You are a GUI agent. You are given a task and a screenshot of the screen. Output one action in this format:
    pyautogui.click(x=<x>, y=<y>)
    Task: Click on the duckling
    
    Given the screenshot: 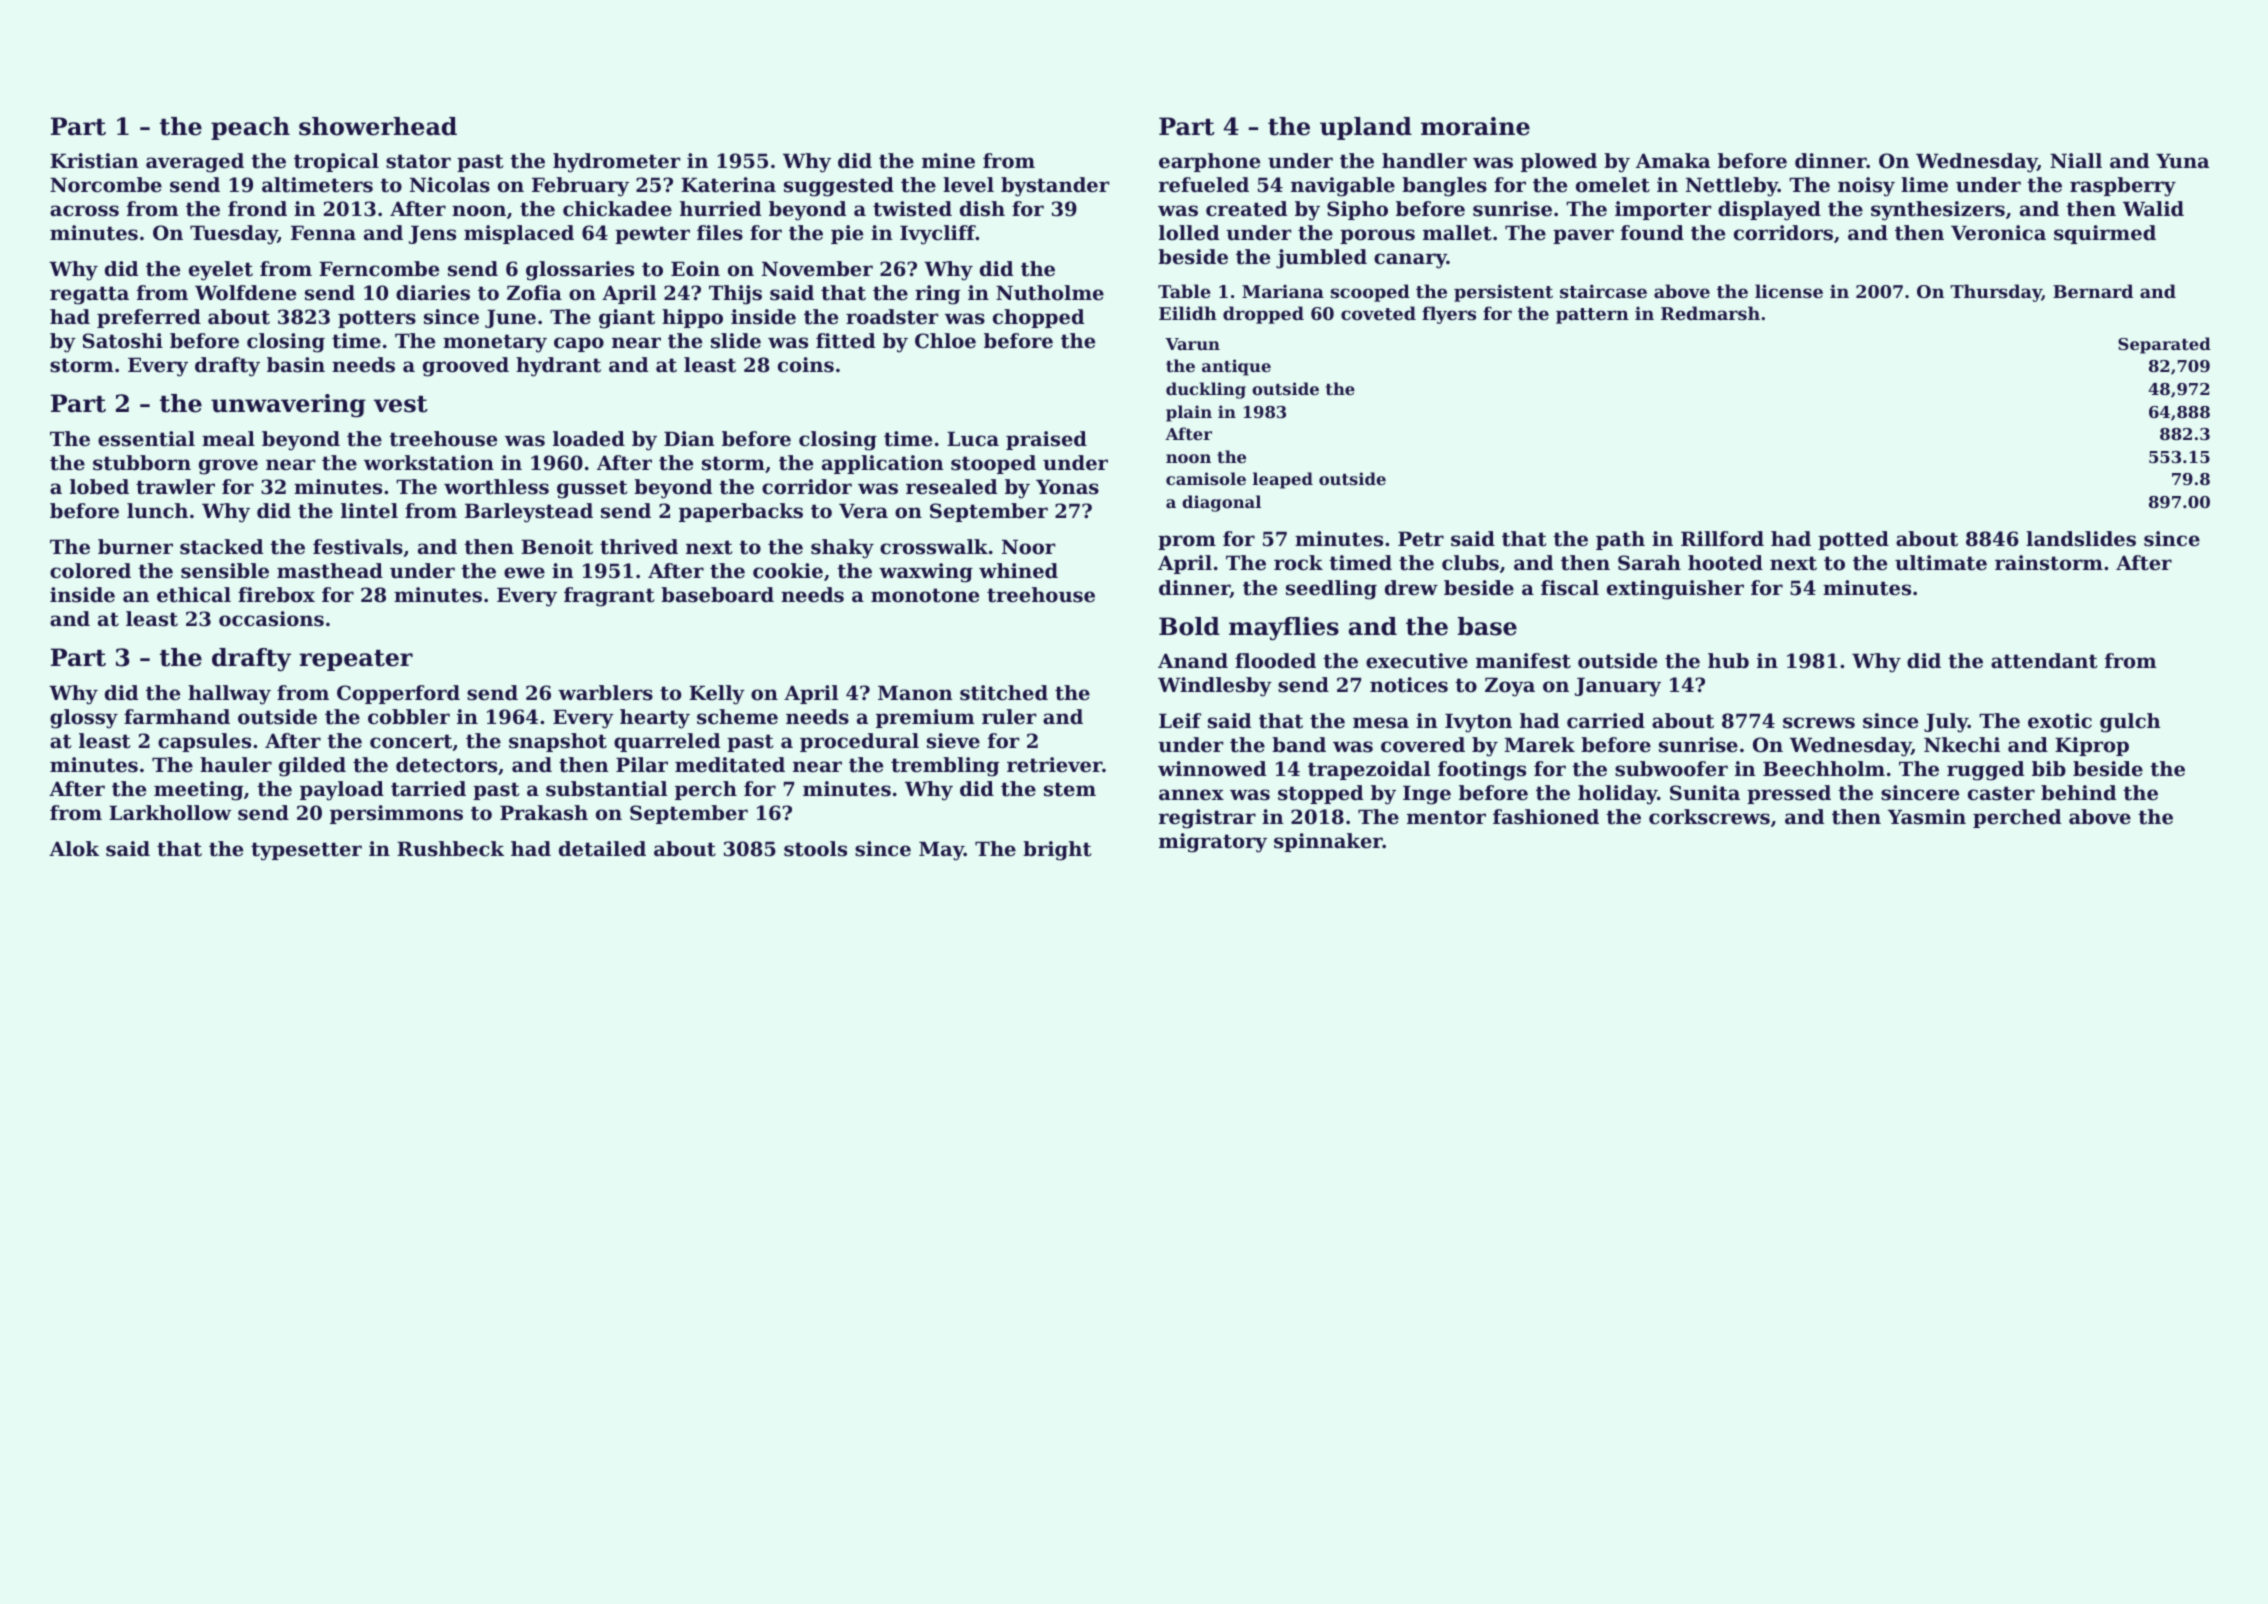 What is the action you would take?
    pyautogui.click(x=1206, y=390)
